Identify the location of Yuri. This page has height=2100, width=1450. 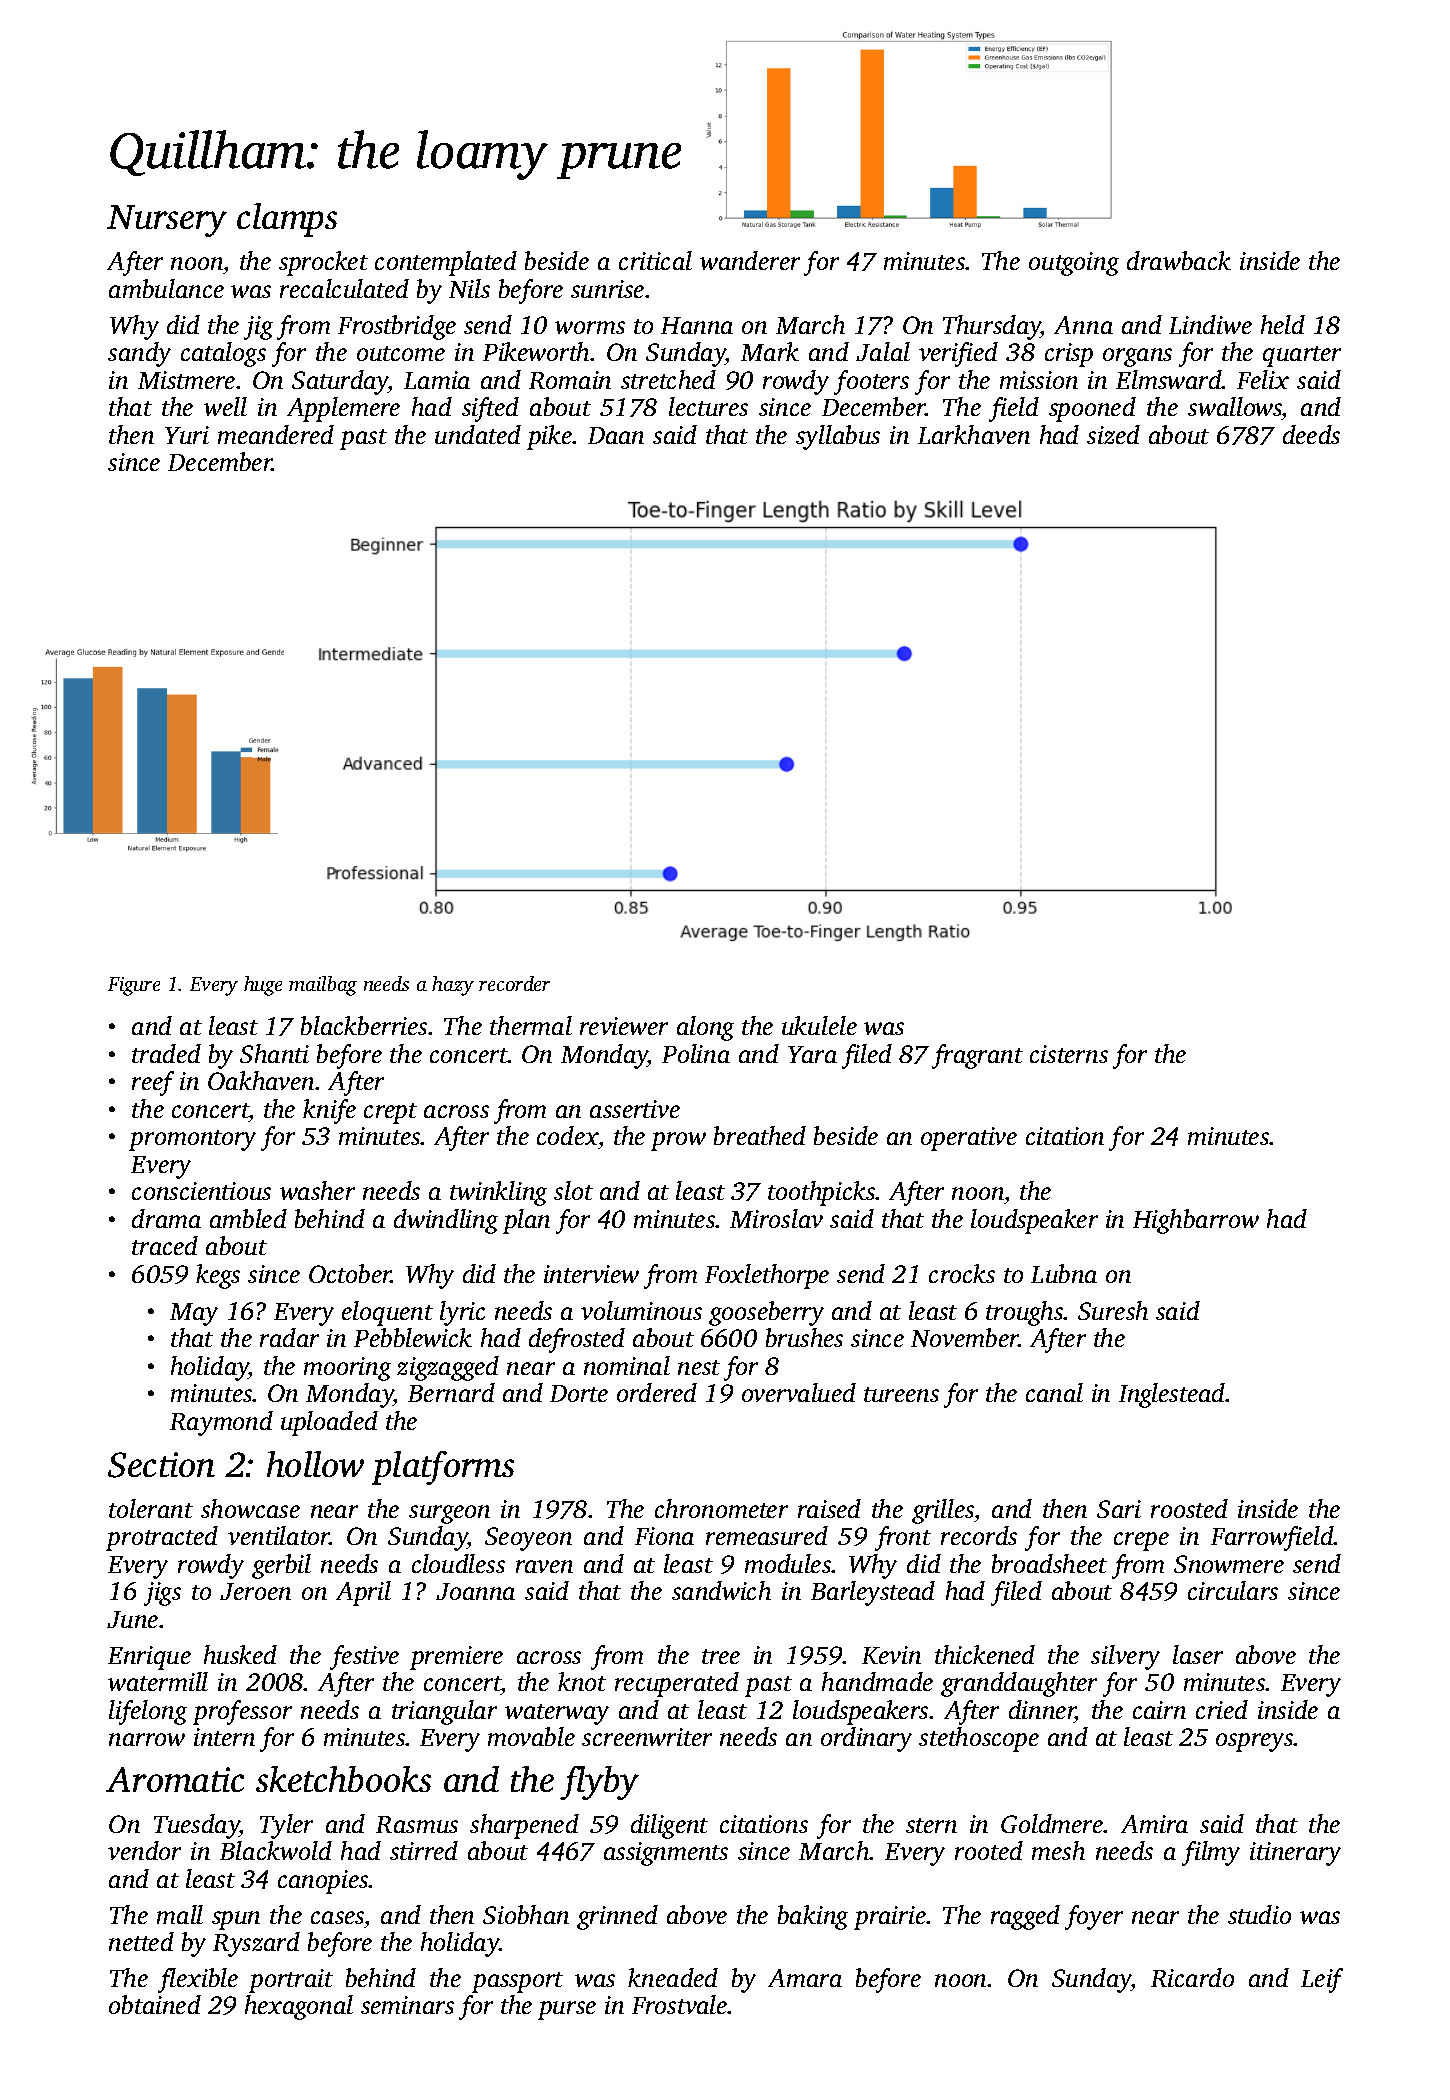
(187, 435).
